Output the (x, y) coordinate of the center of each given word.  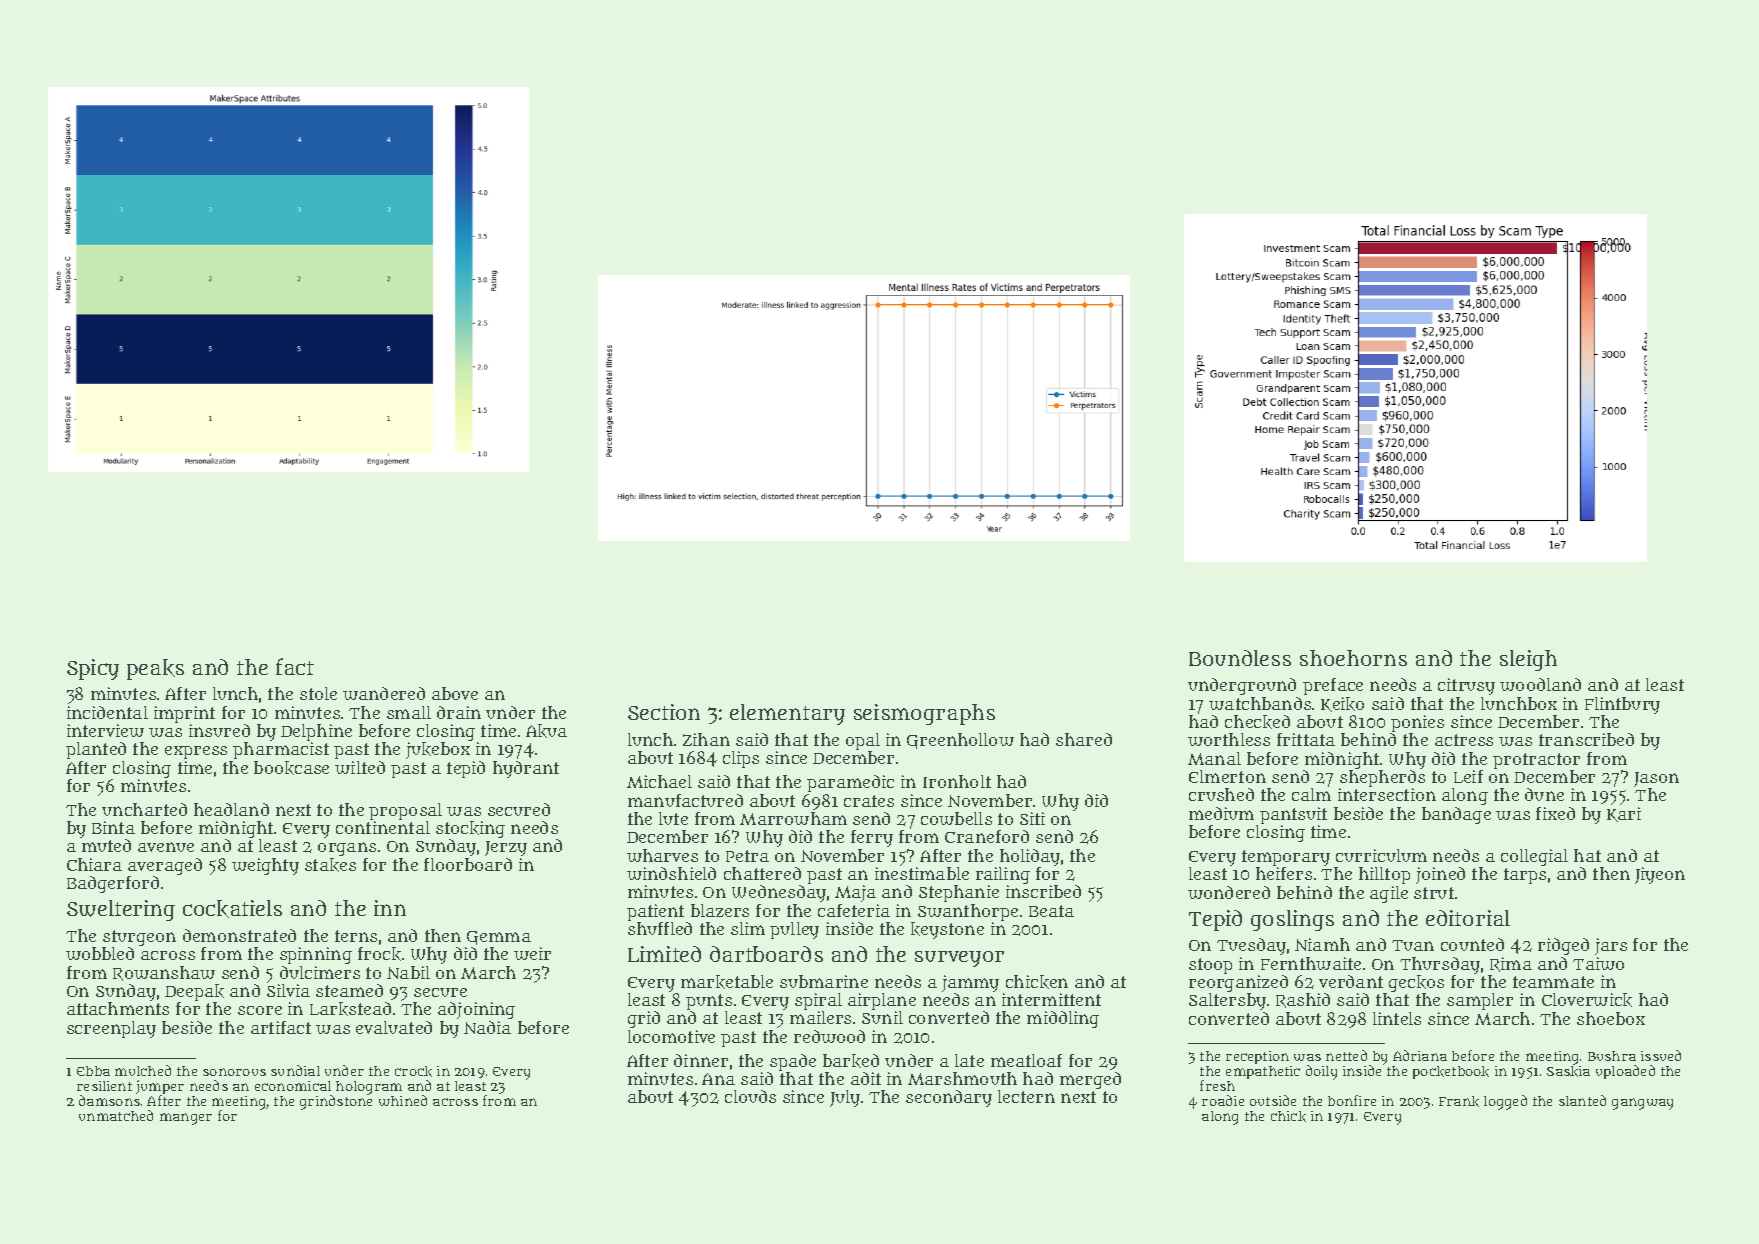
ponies (1417, 723)
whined (403, 1100)
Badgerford (113, 884)
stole (318, 693)
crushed (1221, 794)
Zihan (706, 739)
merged (1090, 1080)
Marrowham (793, 818)
